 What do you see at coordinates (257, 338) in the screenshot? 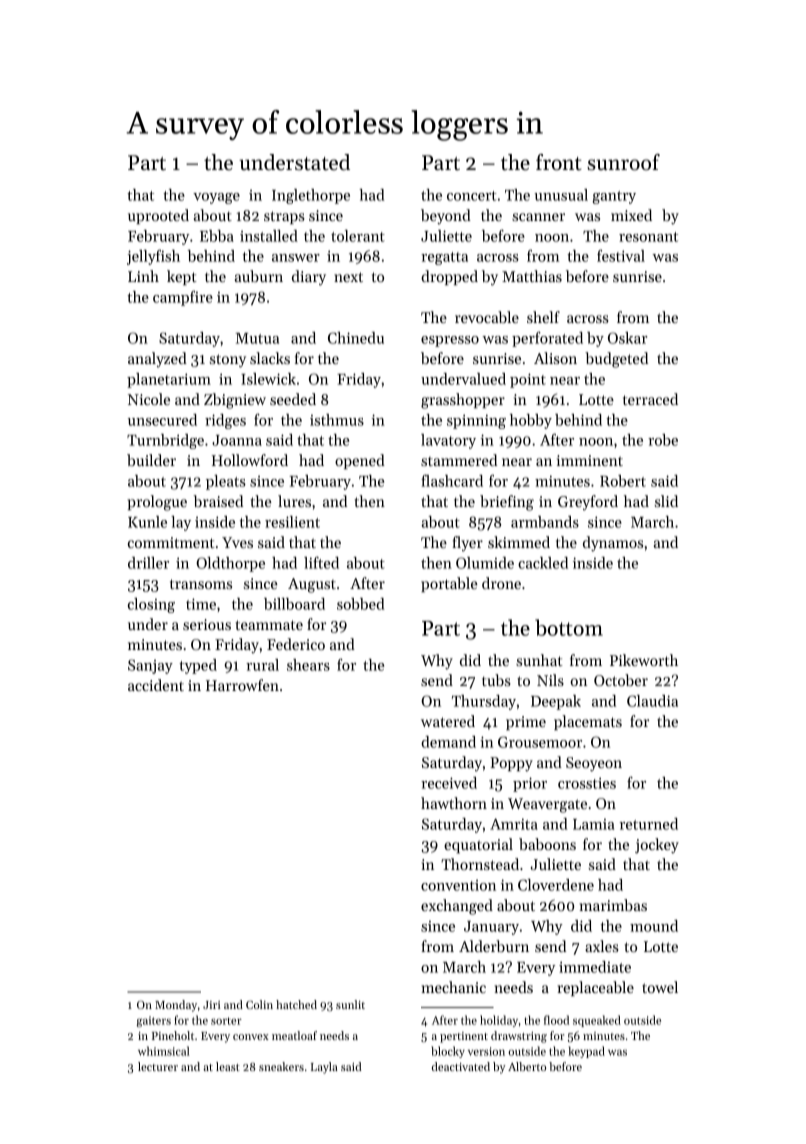
I see `Mutua` at bounding box center [257, 338].
